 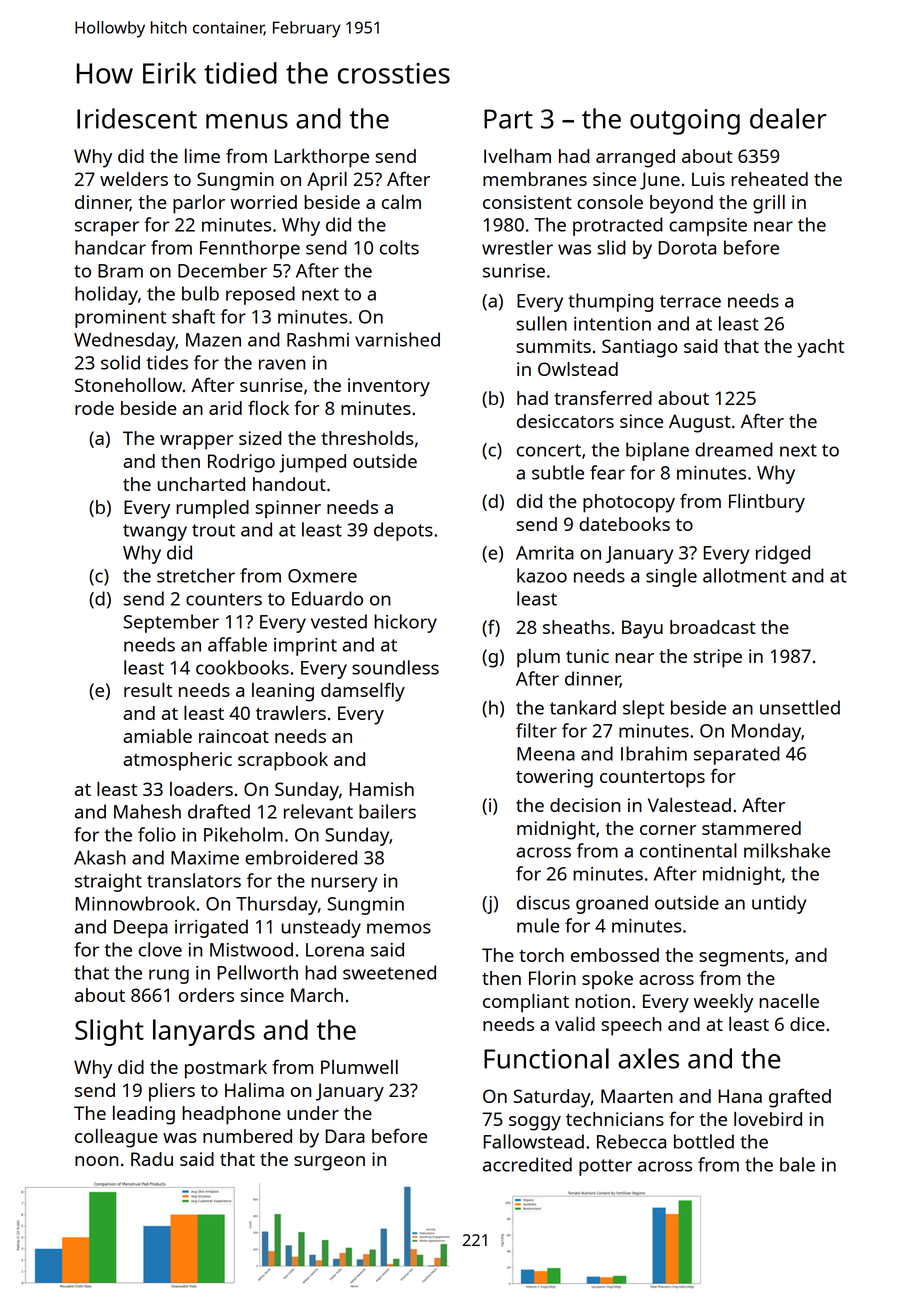 What do you see at coordinates (527, 1164) in the screenshot?
I see `accredited` at bounding box center [527, 1164].
